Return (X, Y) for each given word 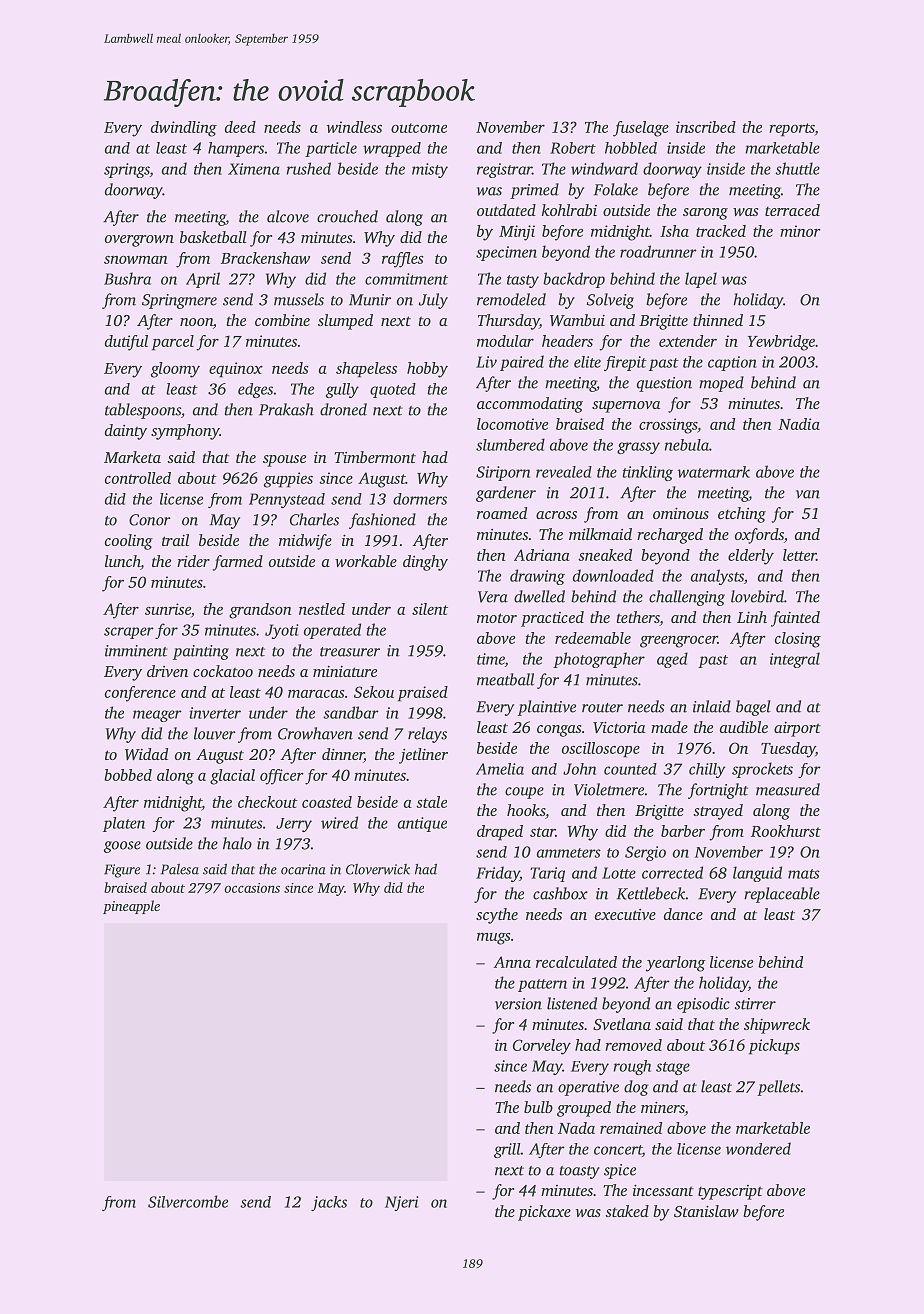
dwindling (184, 129)
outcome (419, 128)
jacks (329, 1203)
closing (798, 640)
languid (757, 874)
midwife (305, 542)
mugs (494, 939)
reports (792, 130)
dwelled (539, 596)
